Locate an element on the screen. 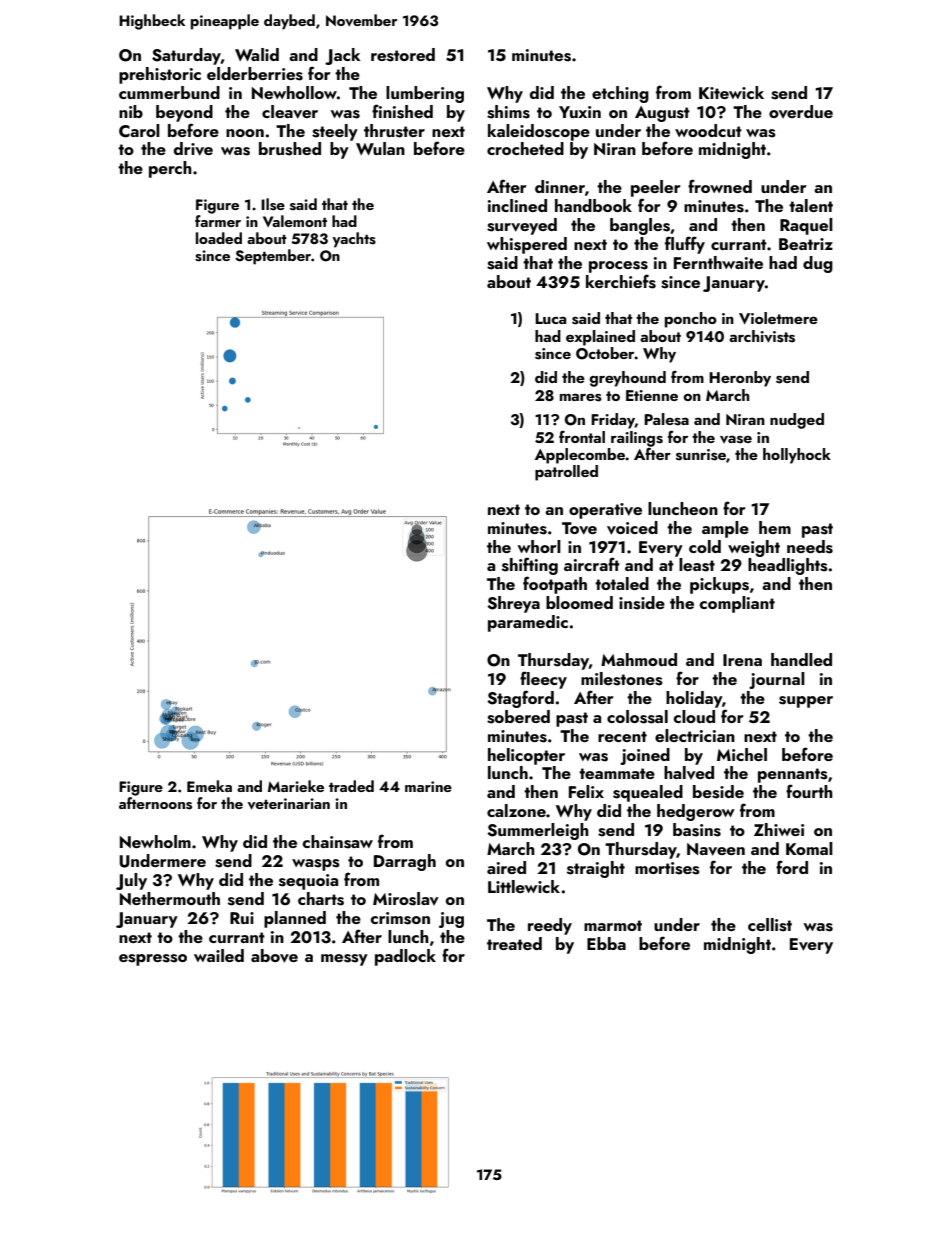  peeler is located at coordinates (656, 188).
